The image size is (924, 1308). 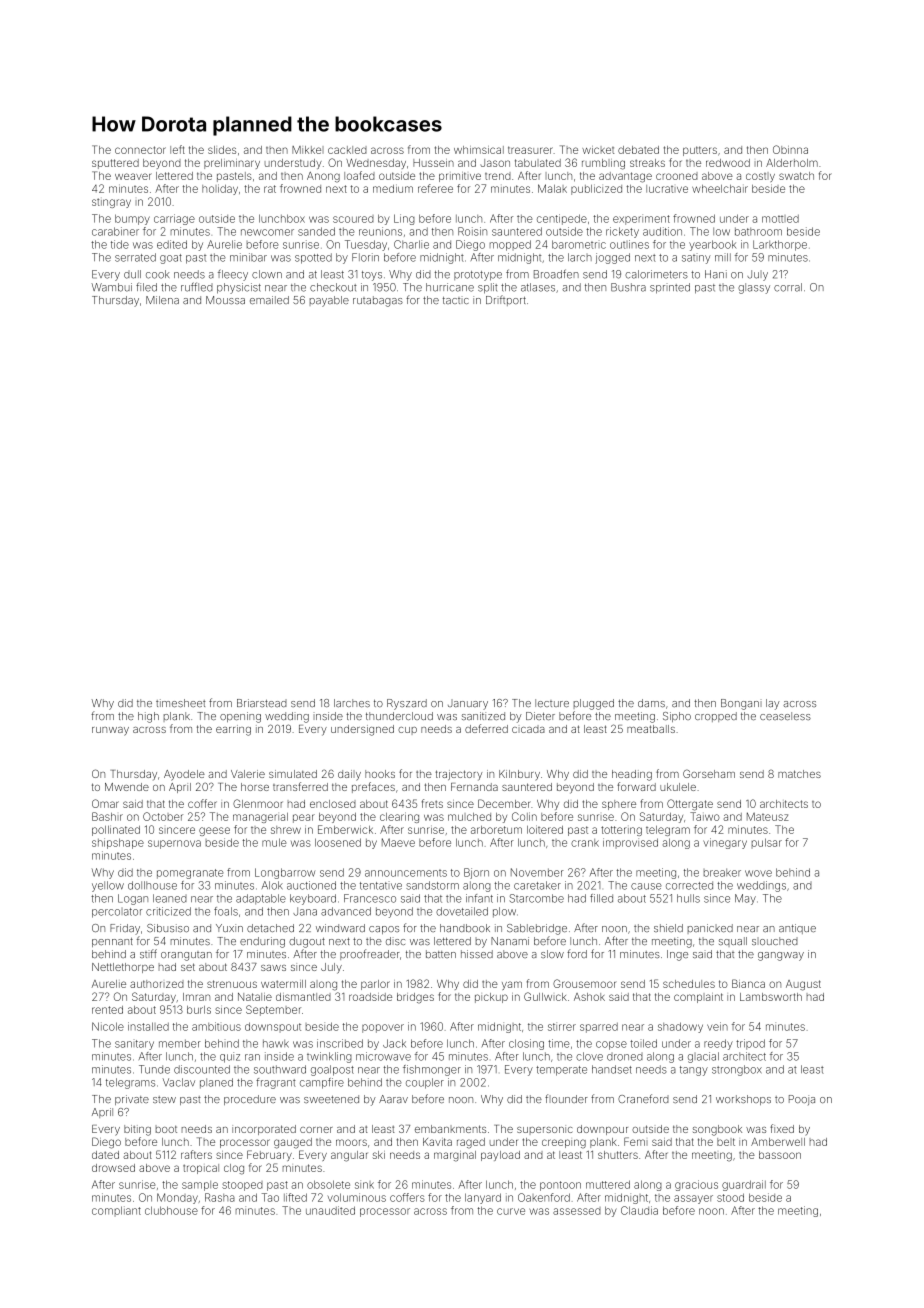 What do you see at coordinates (741, 704) in the screenshot?
I see `Bongani` at bounding box center [741, 704].
